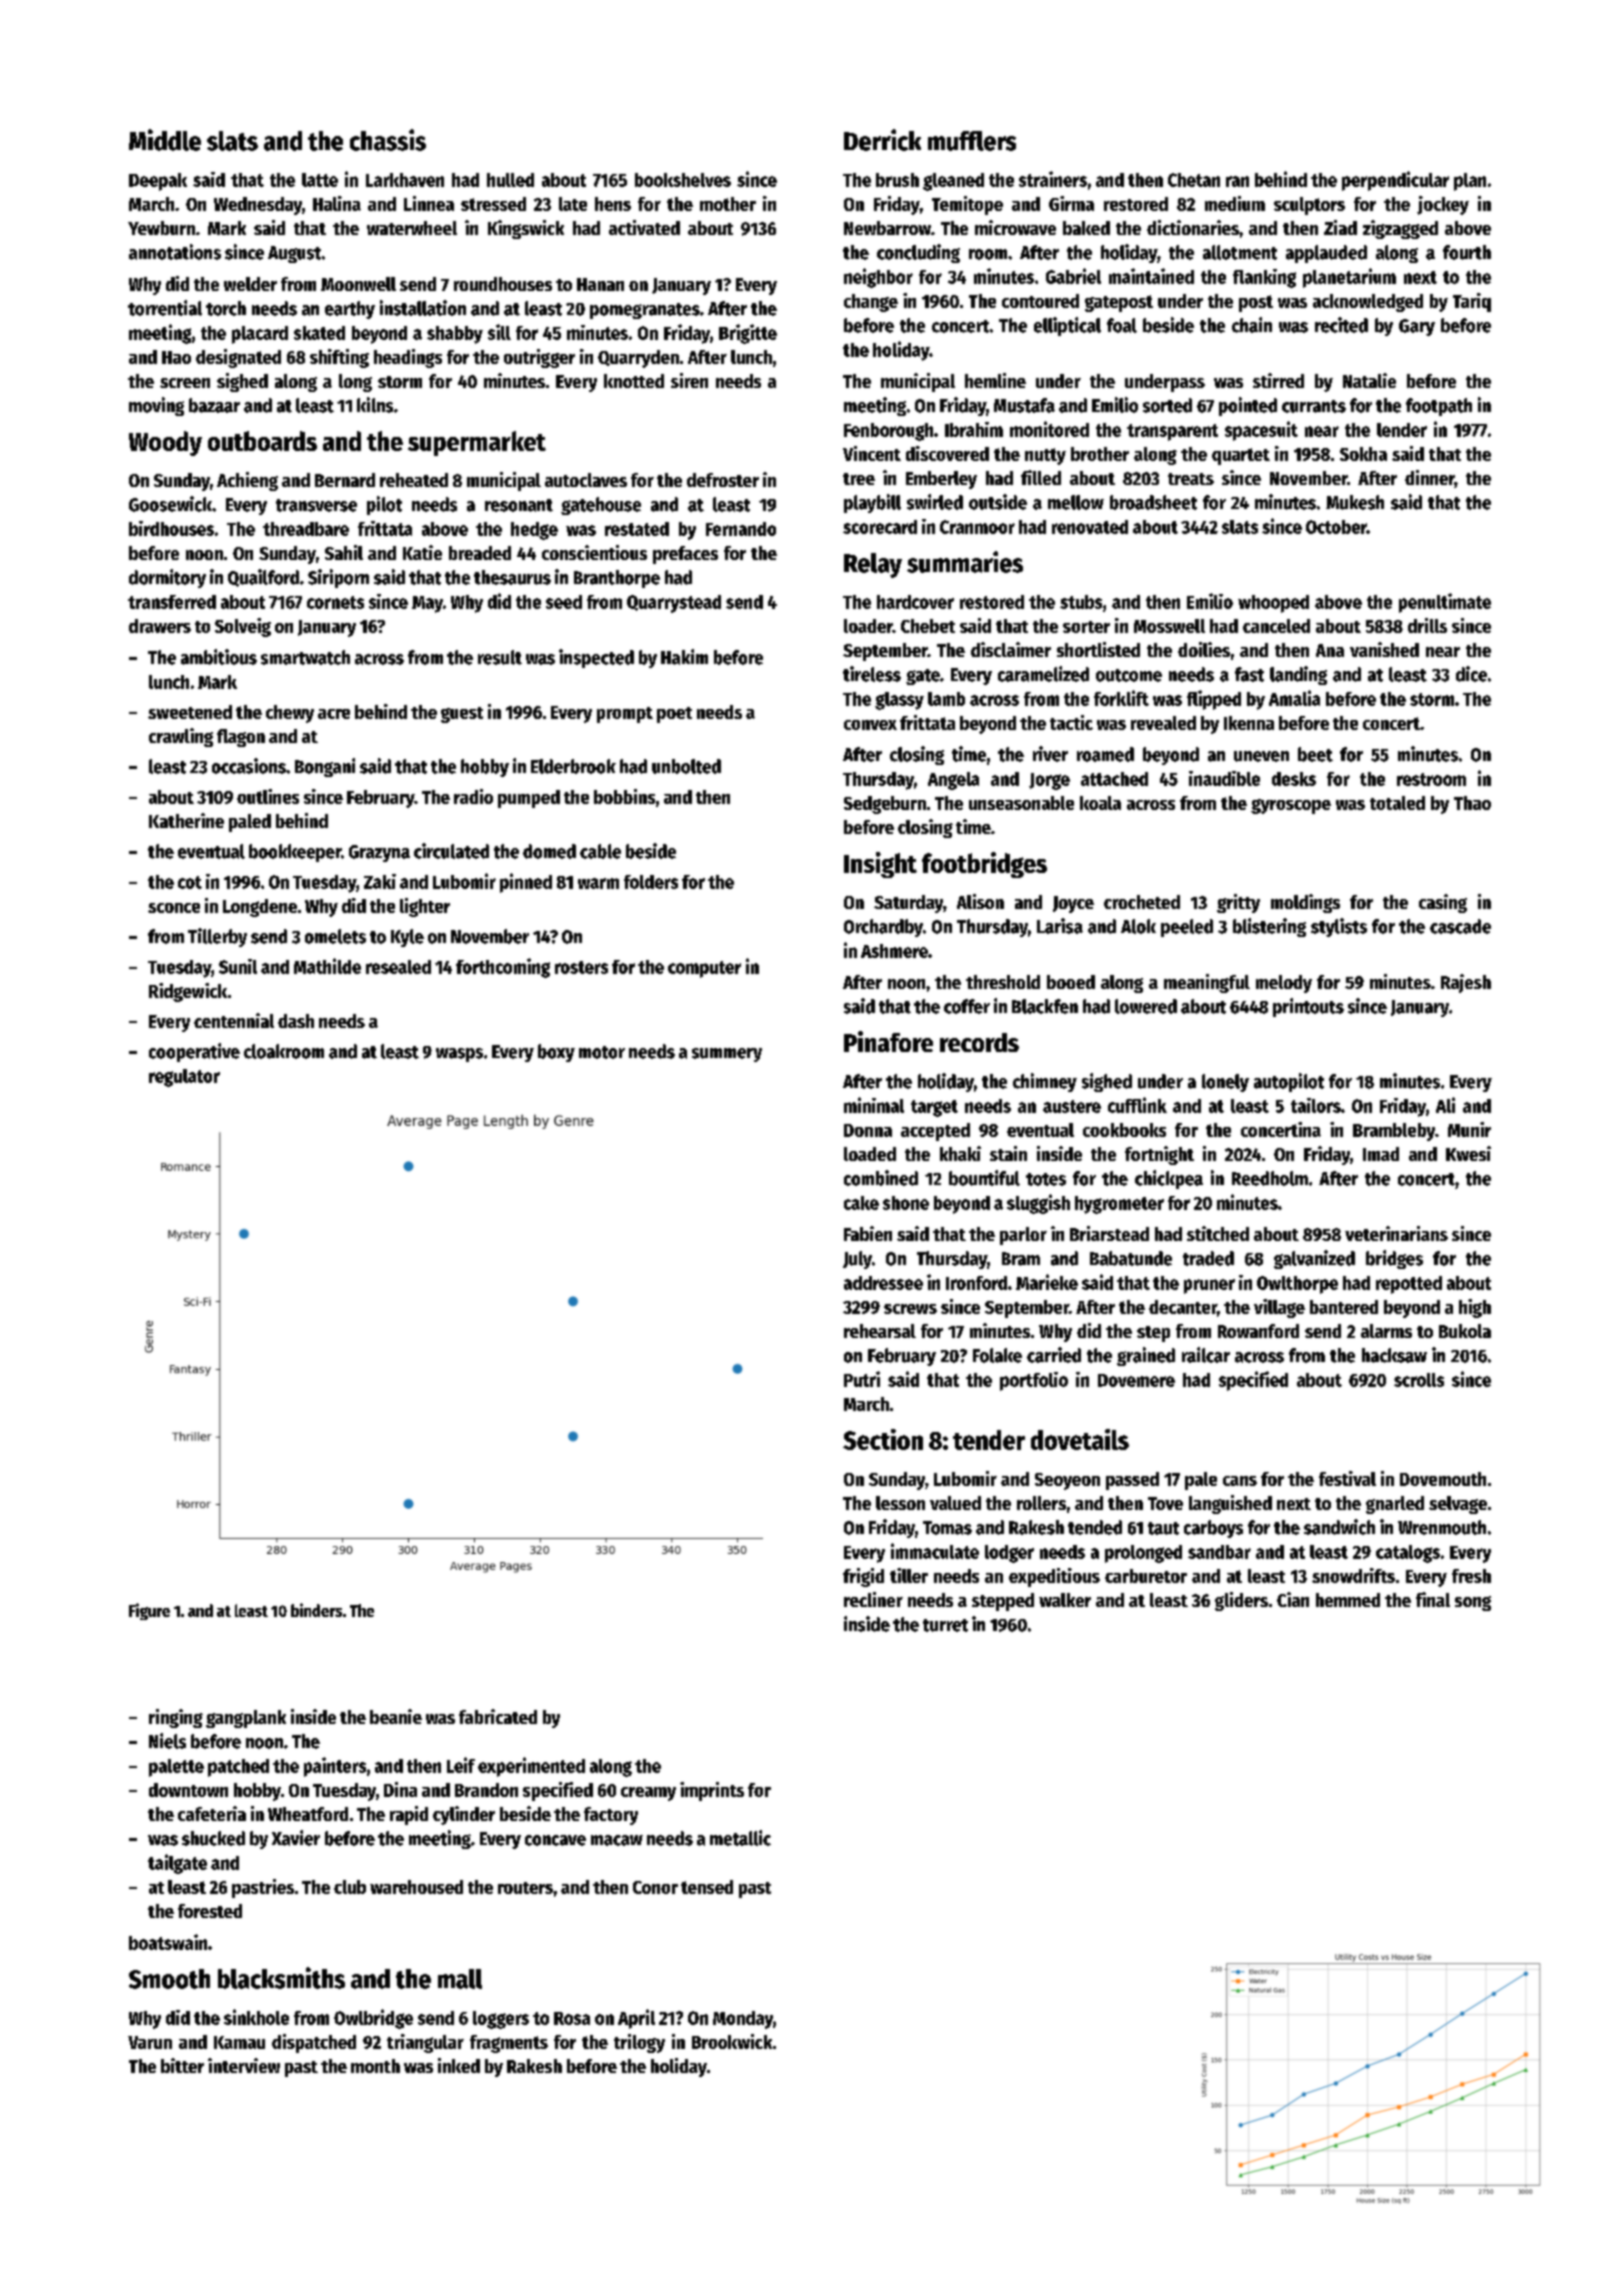  What do you see at coordinates (880, 527) in the screenshot?
I see `scorecard` at bounding box center [880, 527].
